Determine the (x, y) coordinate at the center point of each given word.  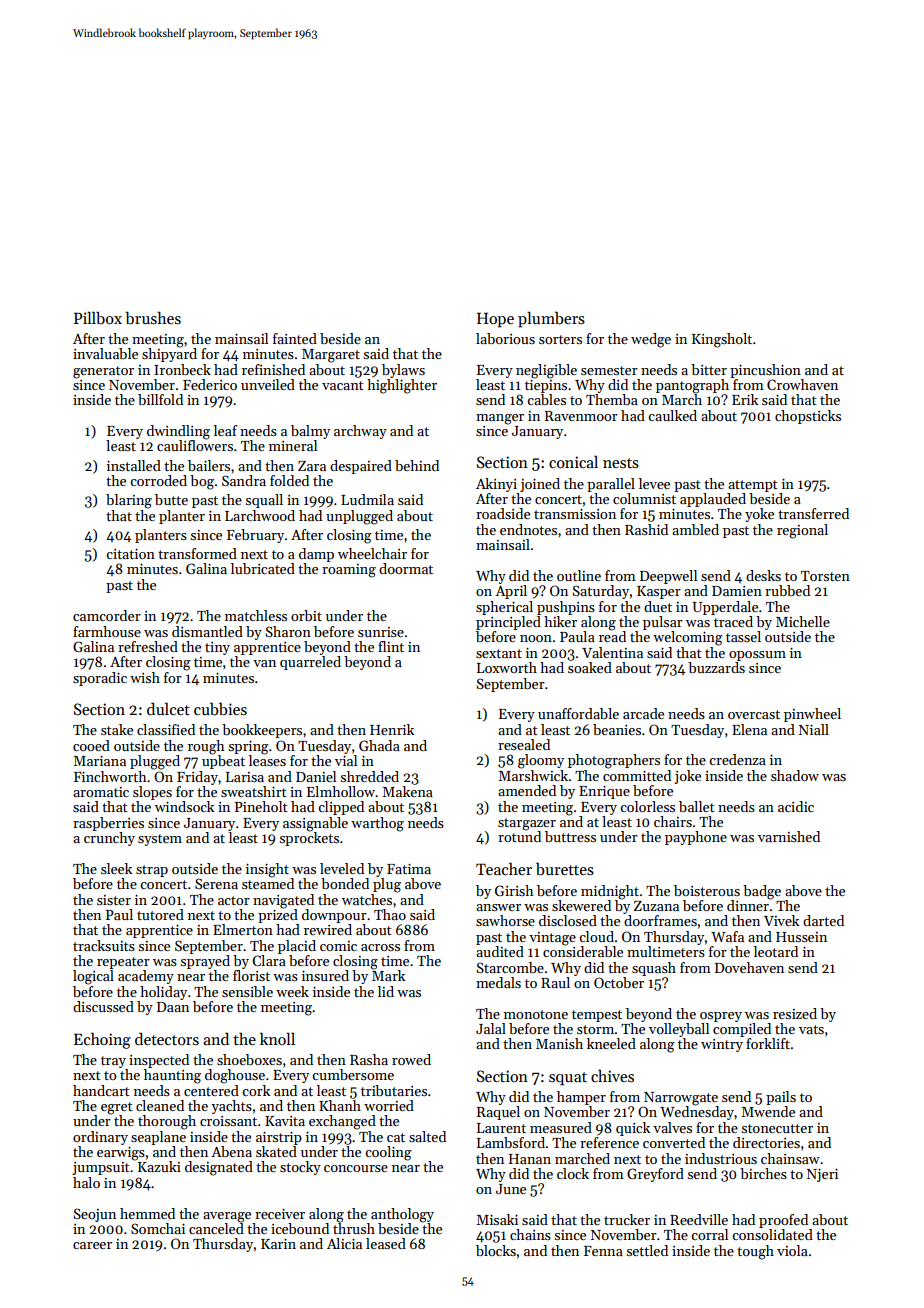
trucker (627, 1219)
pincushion (765, 371)
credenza (737, 759)
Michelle (803, 621)
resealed (524, 744)
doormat (406, 568)
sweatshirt (254, 791)
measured (561, 1127)
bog (202, 482)
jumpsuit (101, 1168)
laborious (505, 338)
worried (389, 1105)
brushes (153, 318)
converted (674, 1142)
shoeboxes (249, 1059)
